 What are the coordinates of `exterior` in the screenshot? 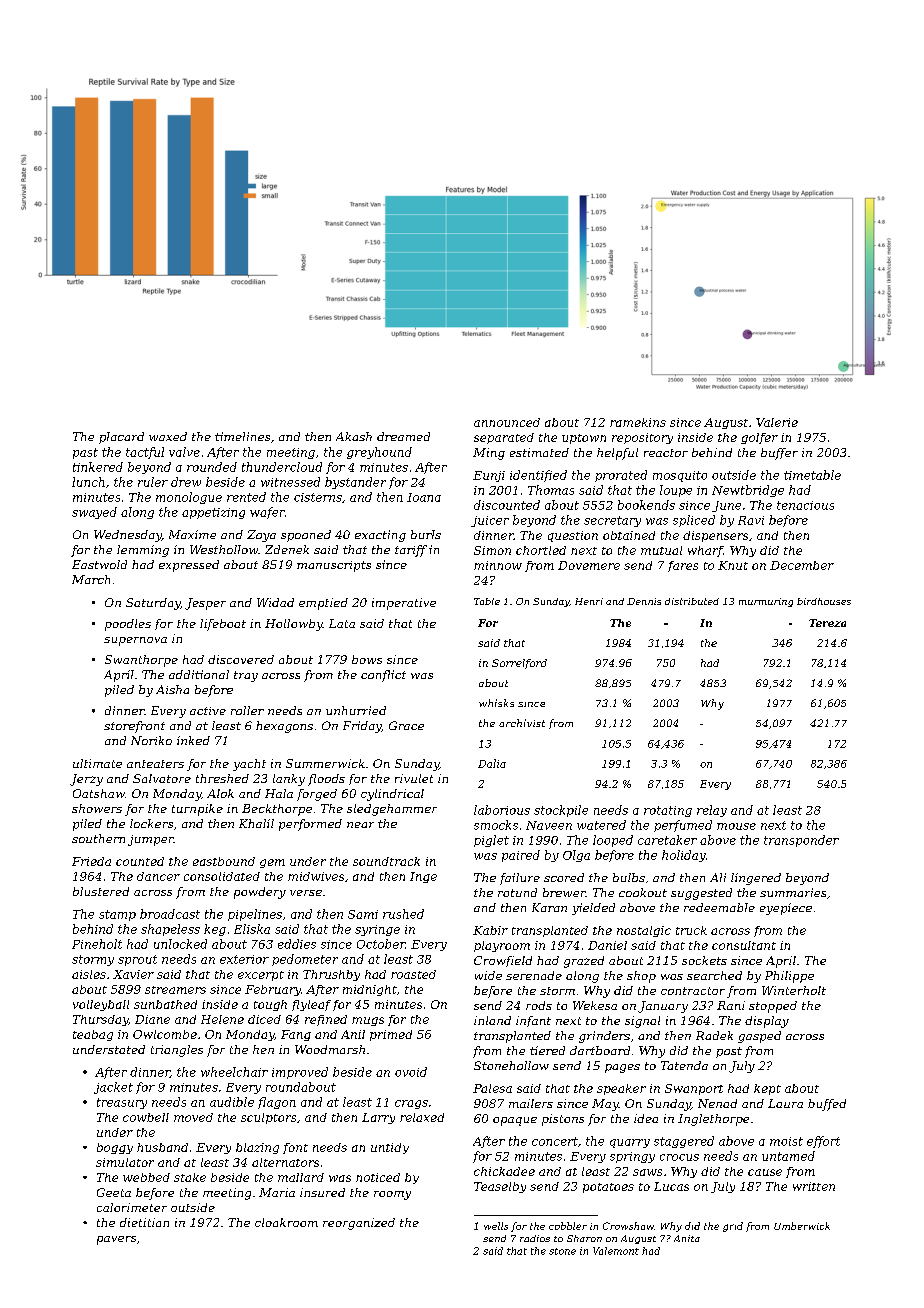 It's located at (244, 959).
